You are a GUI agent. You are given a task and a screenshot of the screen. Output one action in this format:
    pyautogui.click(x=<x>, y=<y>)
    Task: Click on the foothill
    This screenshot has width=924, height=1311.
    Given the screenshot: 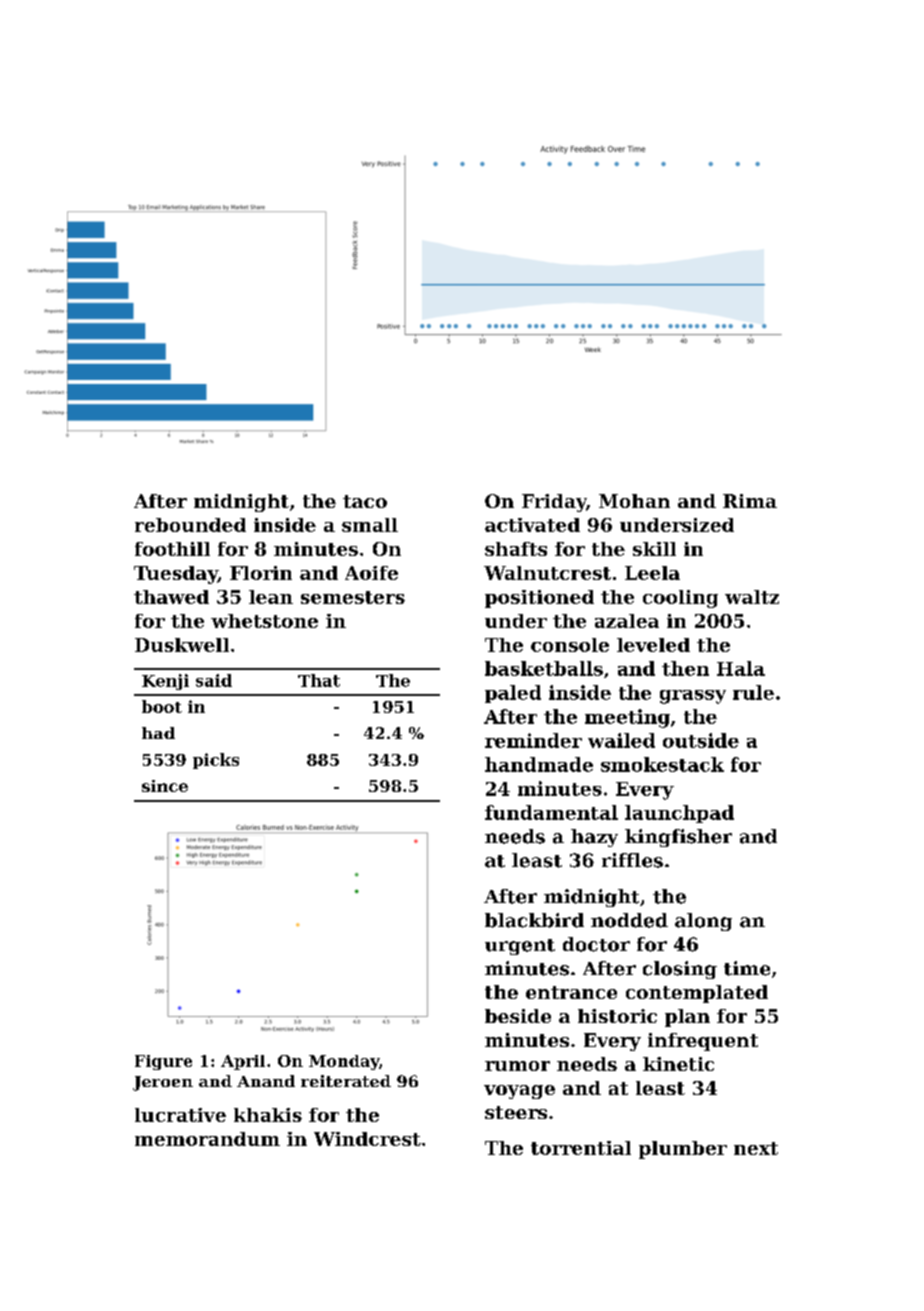 What is the action you would take?
    pyautogui.click(x=172, y=549)
